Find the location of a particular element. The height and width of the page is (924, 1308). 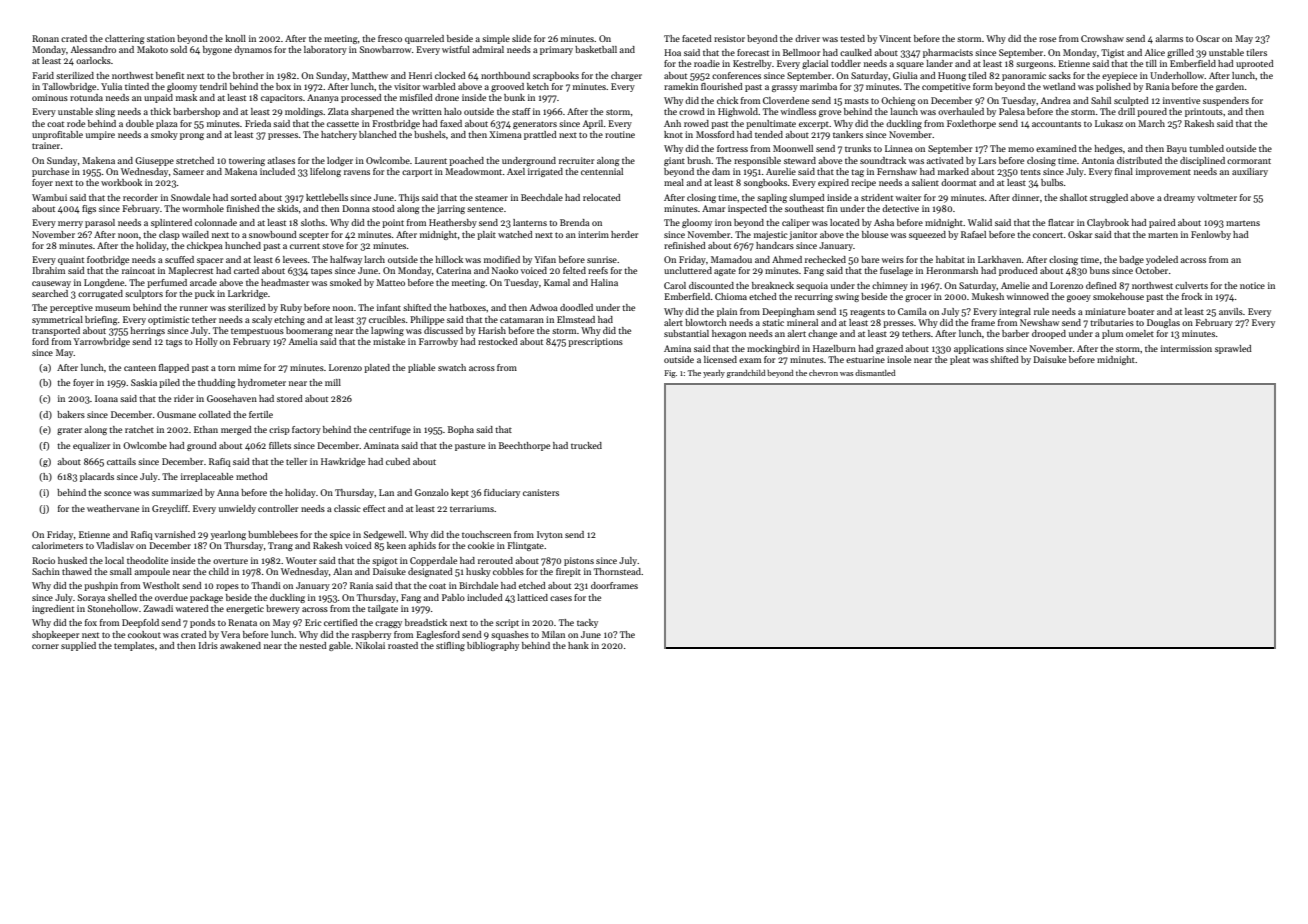

trucked is located at coordinates (586, 445).
